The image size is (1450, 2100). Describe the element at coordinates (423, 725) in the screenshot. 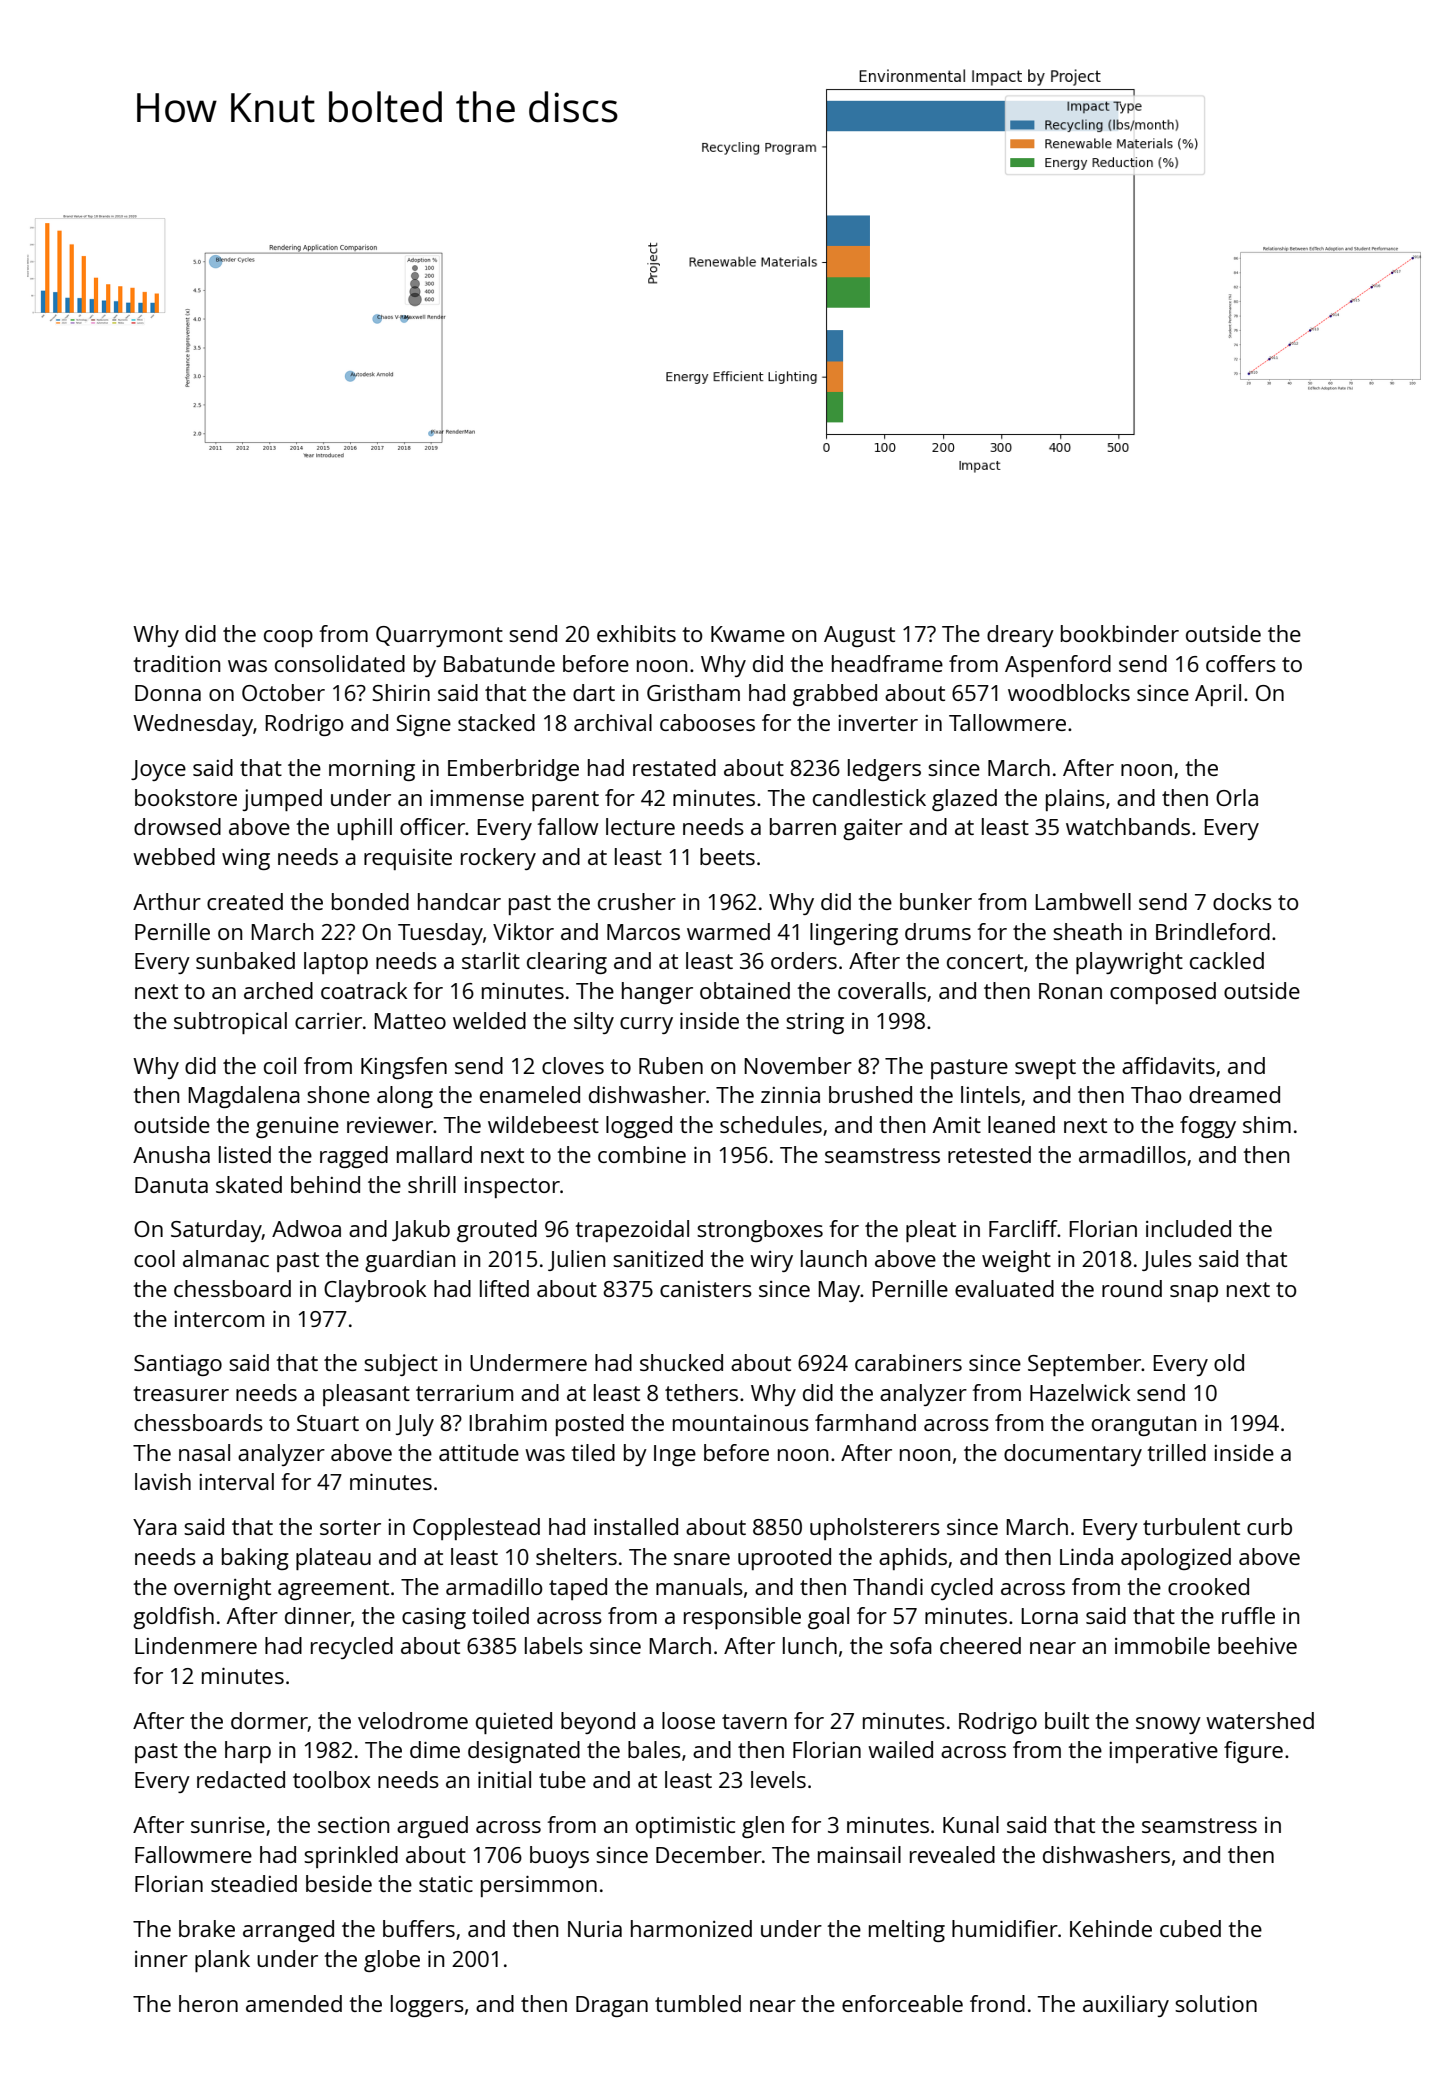

I see `Signe` at that location.
